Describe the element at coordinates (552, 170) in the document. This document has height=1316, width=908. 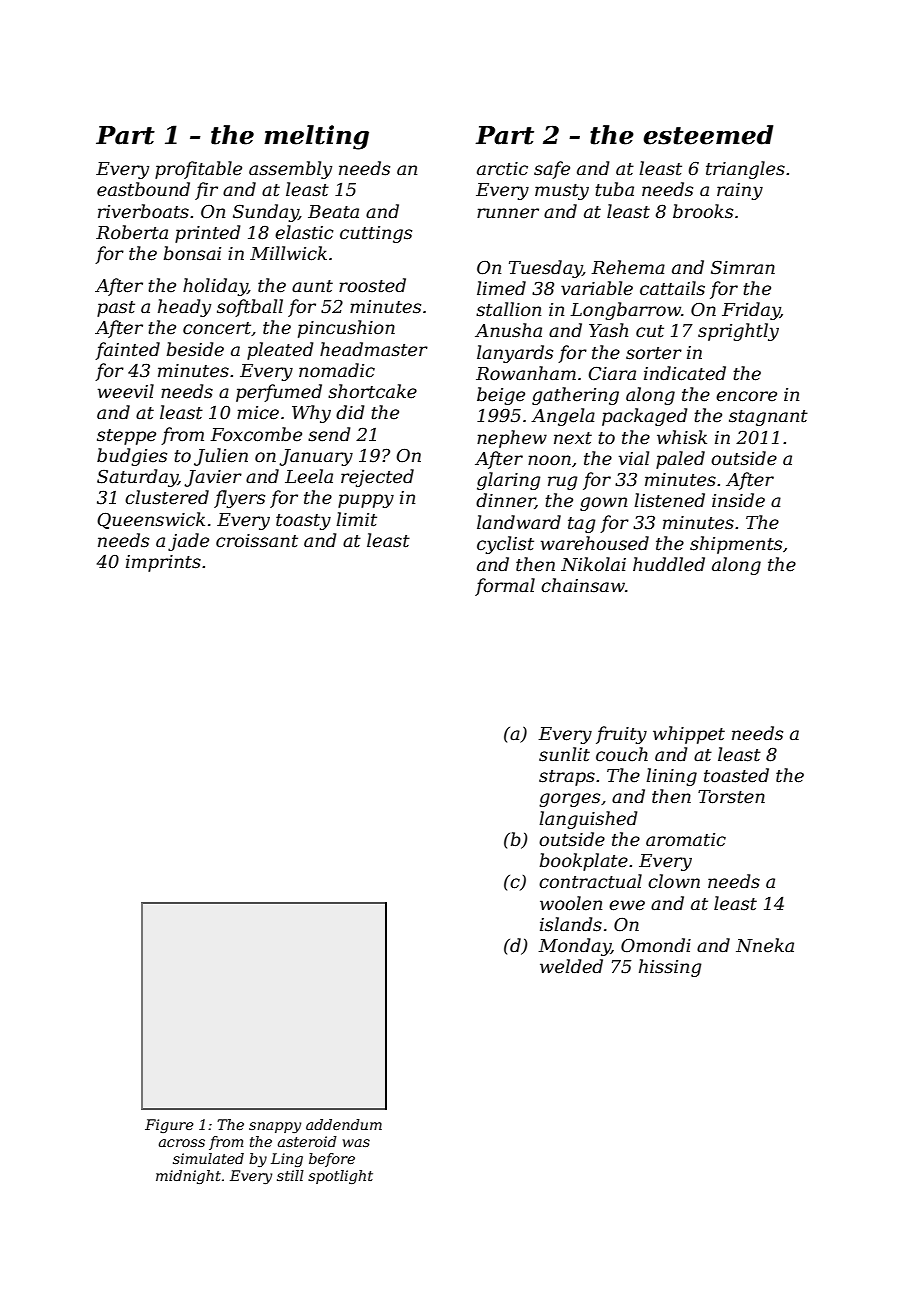
I see `safe` at that location.
